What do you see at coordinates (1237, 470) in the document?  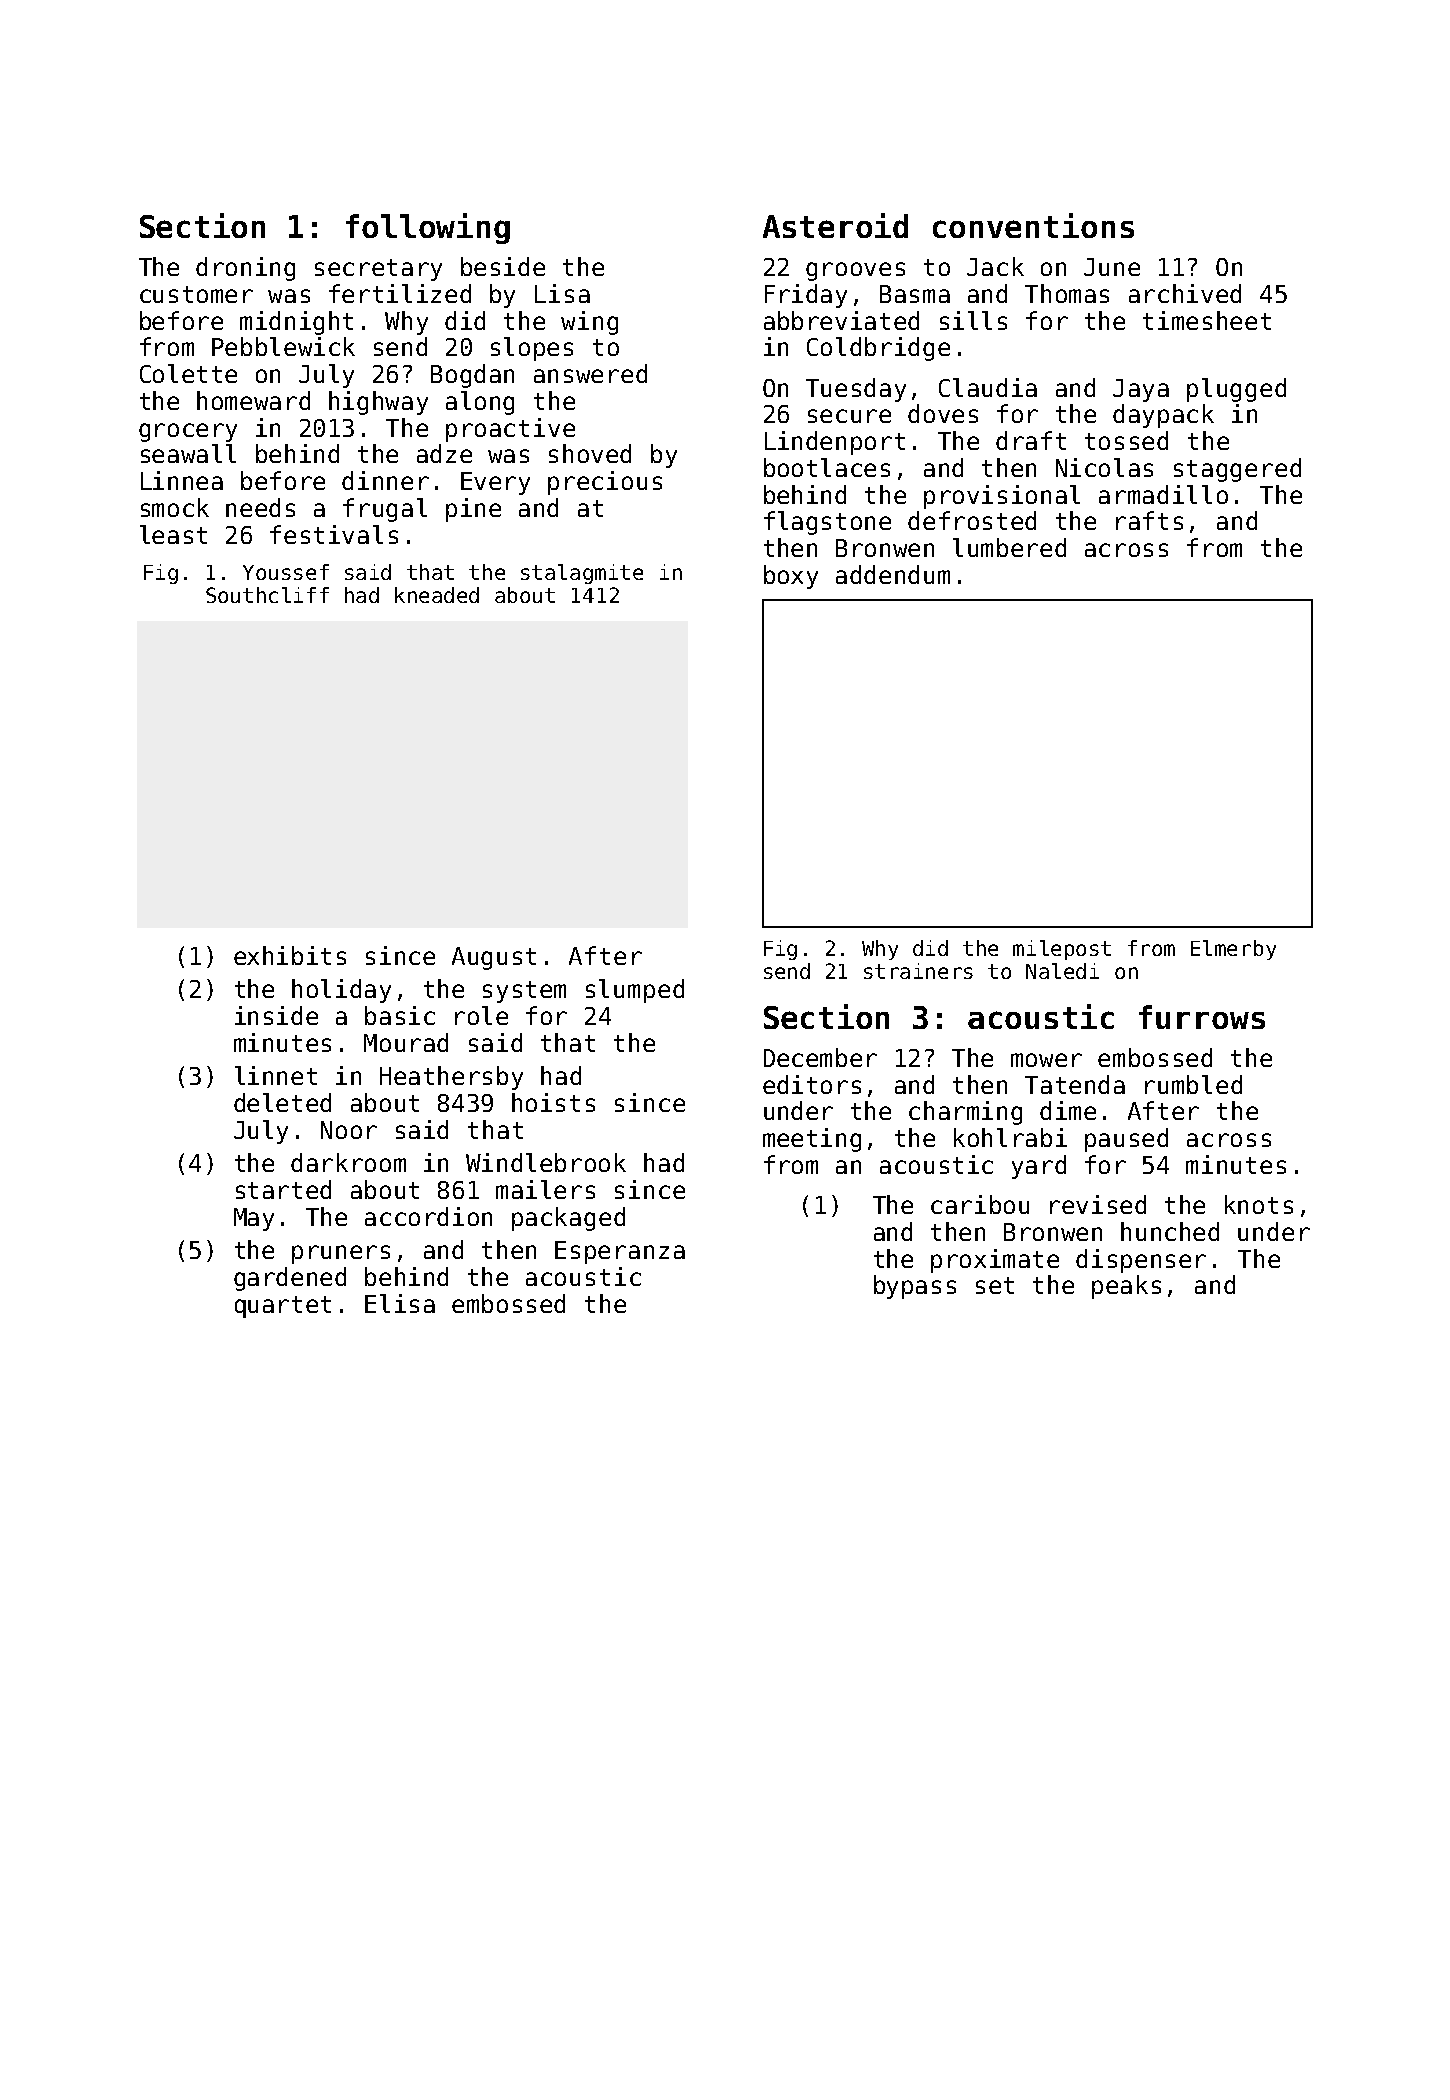 I see `staggered` at bounding box center [1237, 470].
